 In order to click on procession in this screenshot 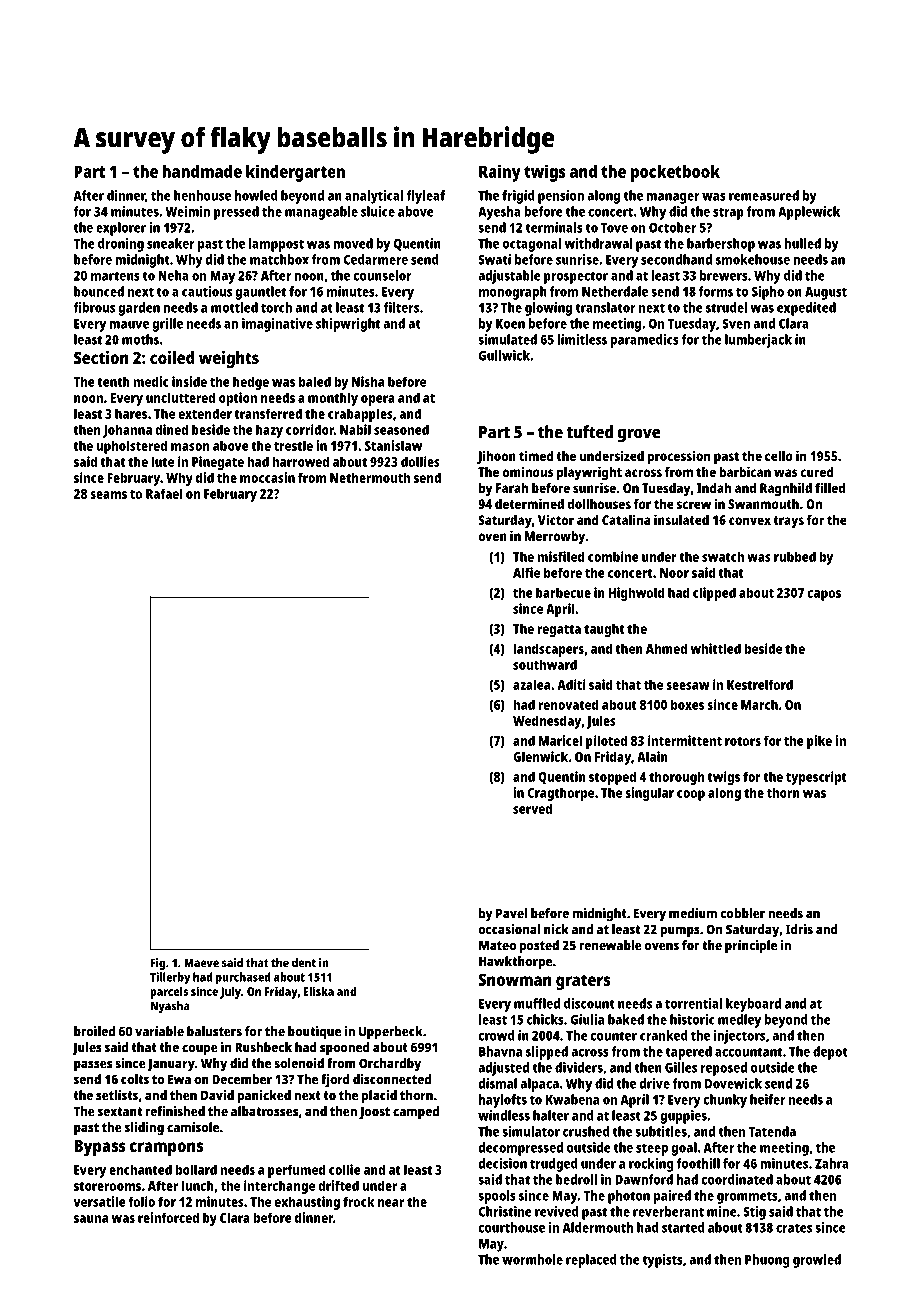, I will do `click(678, 457)`.
